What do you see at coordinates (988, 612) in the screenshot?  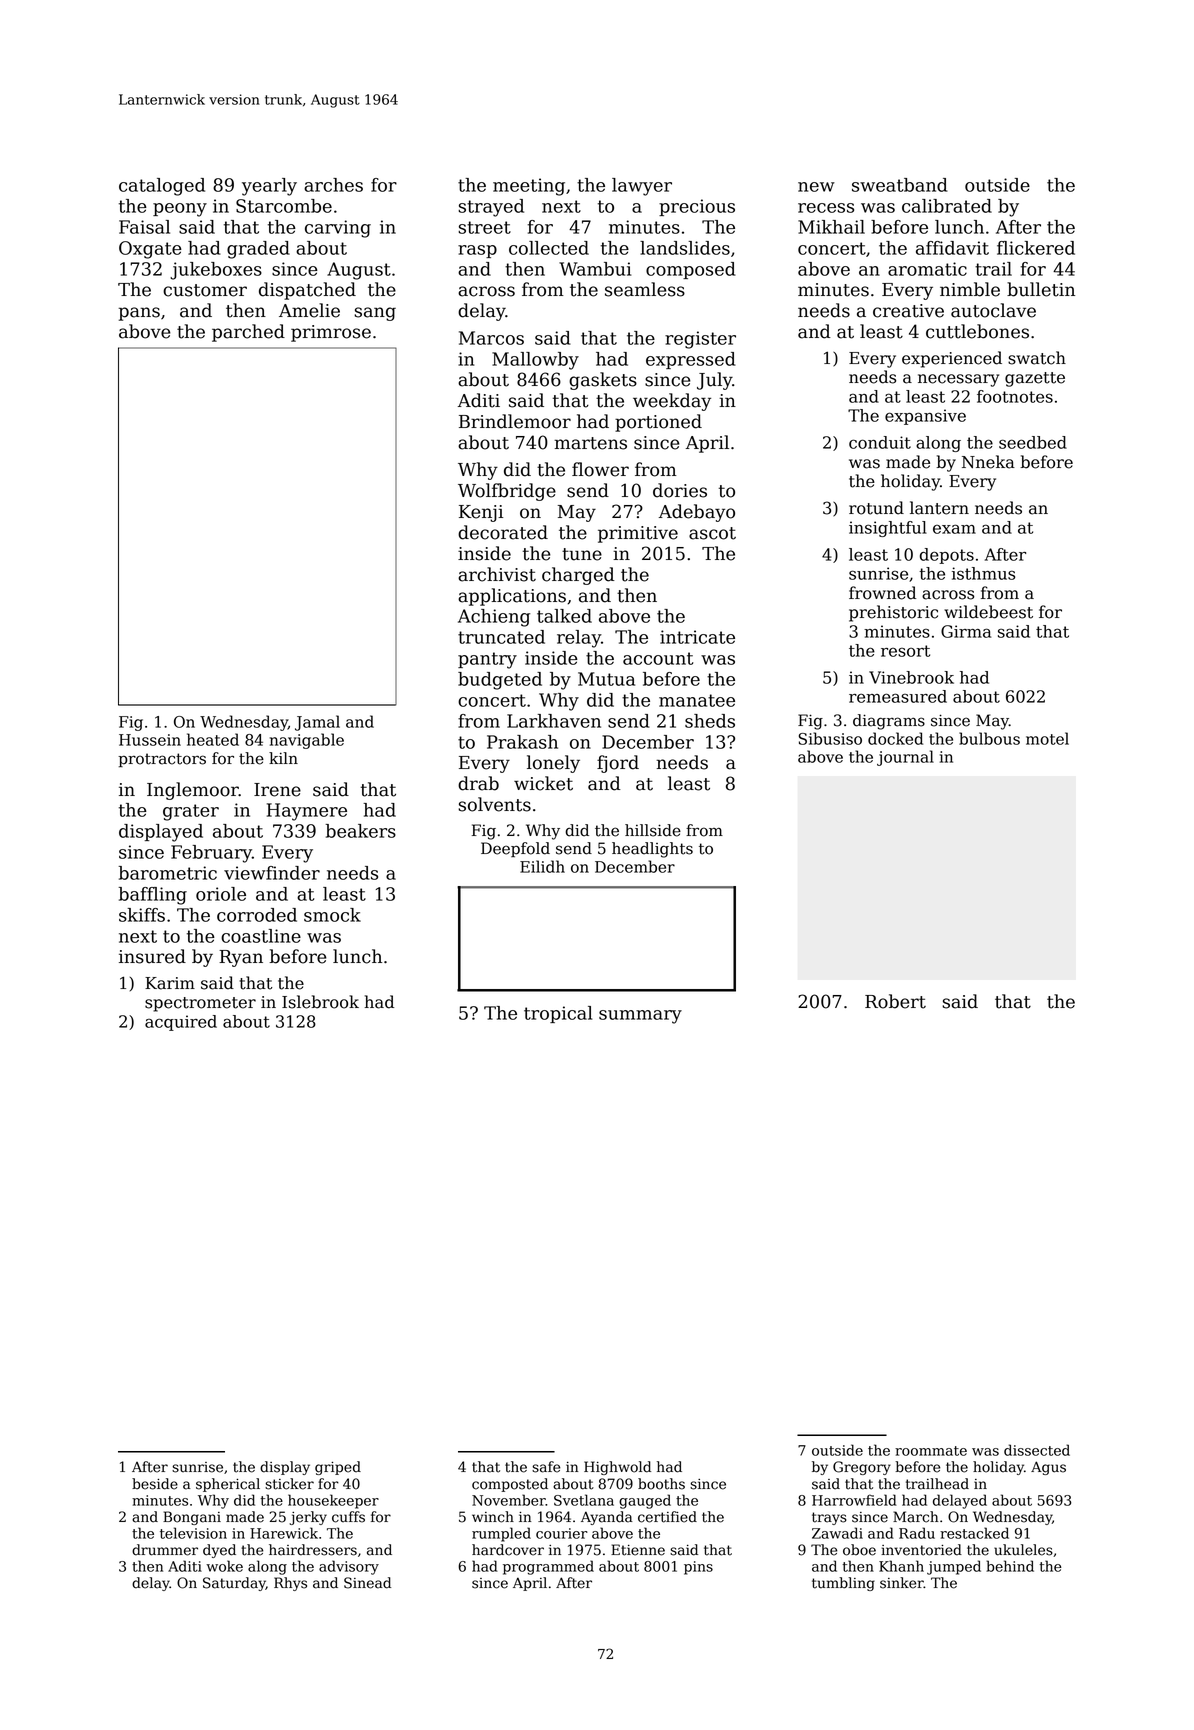 I see `wildebeest` at bounding box center [988, 612].
